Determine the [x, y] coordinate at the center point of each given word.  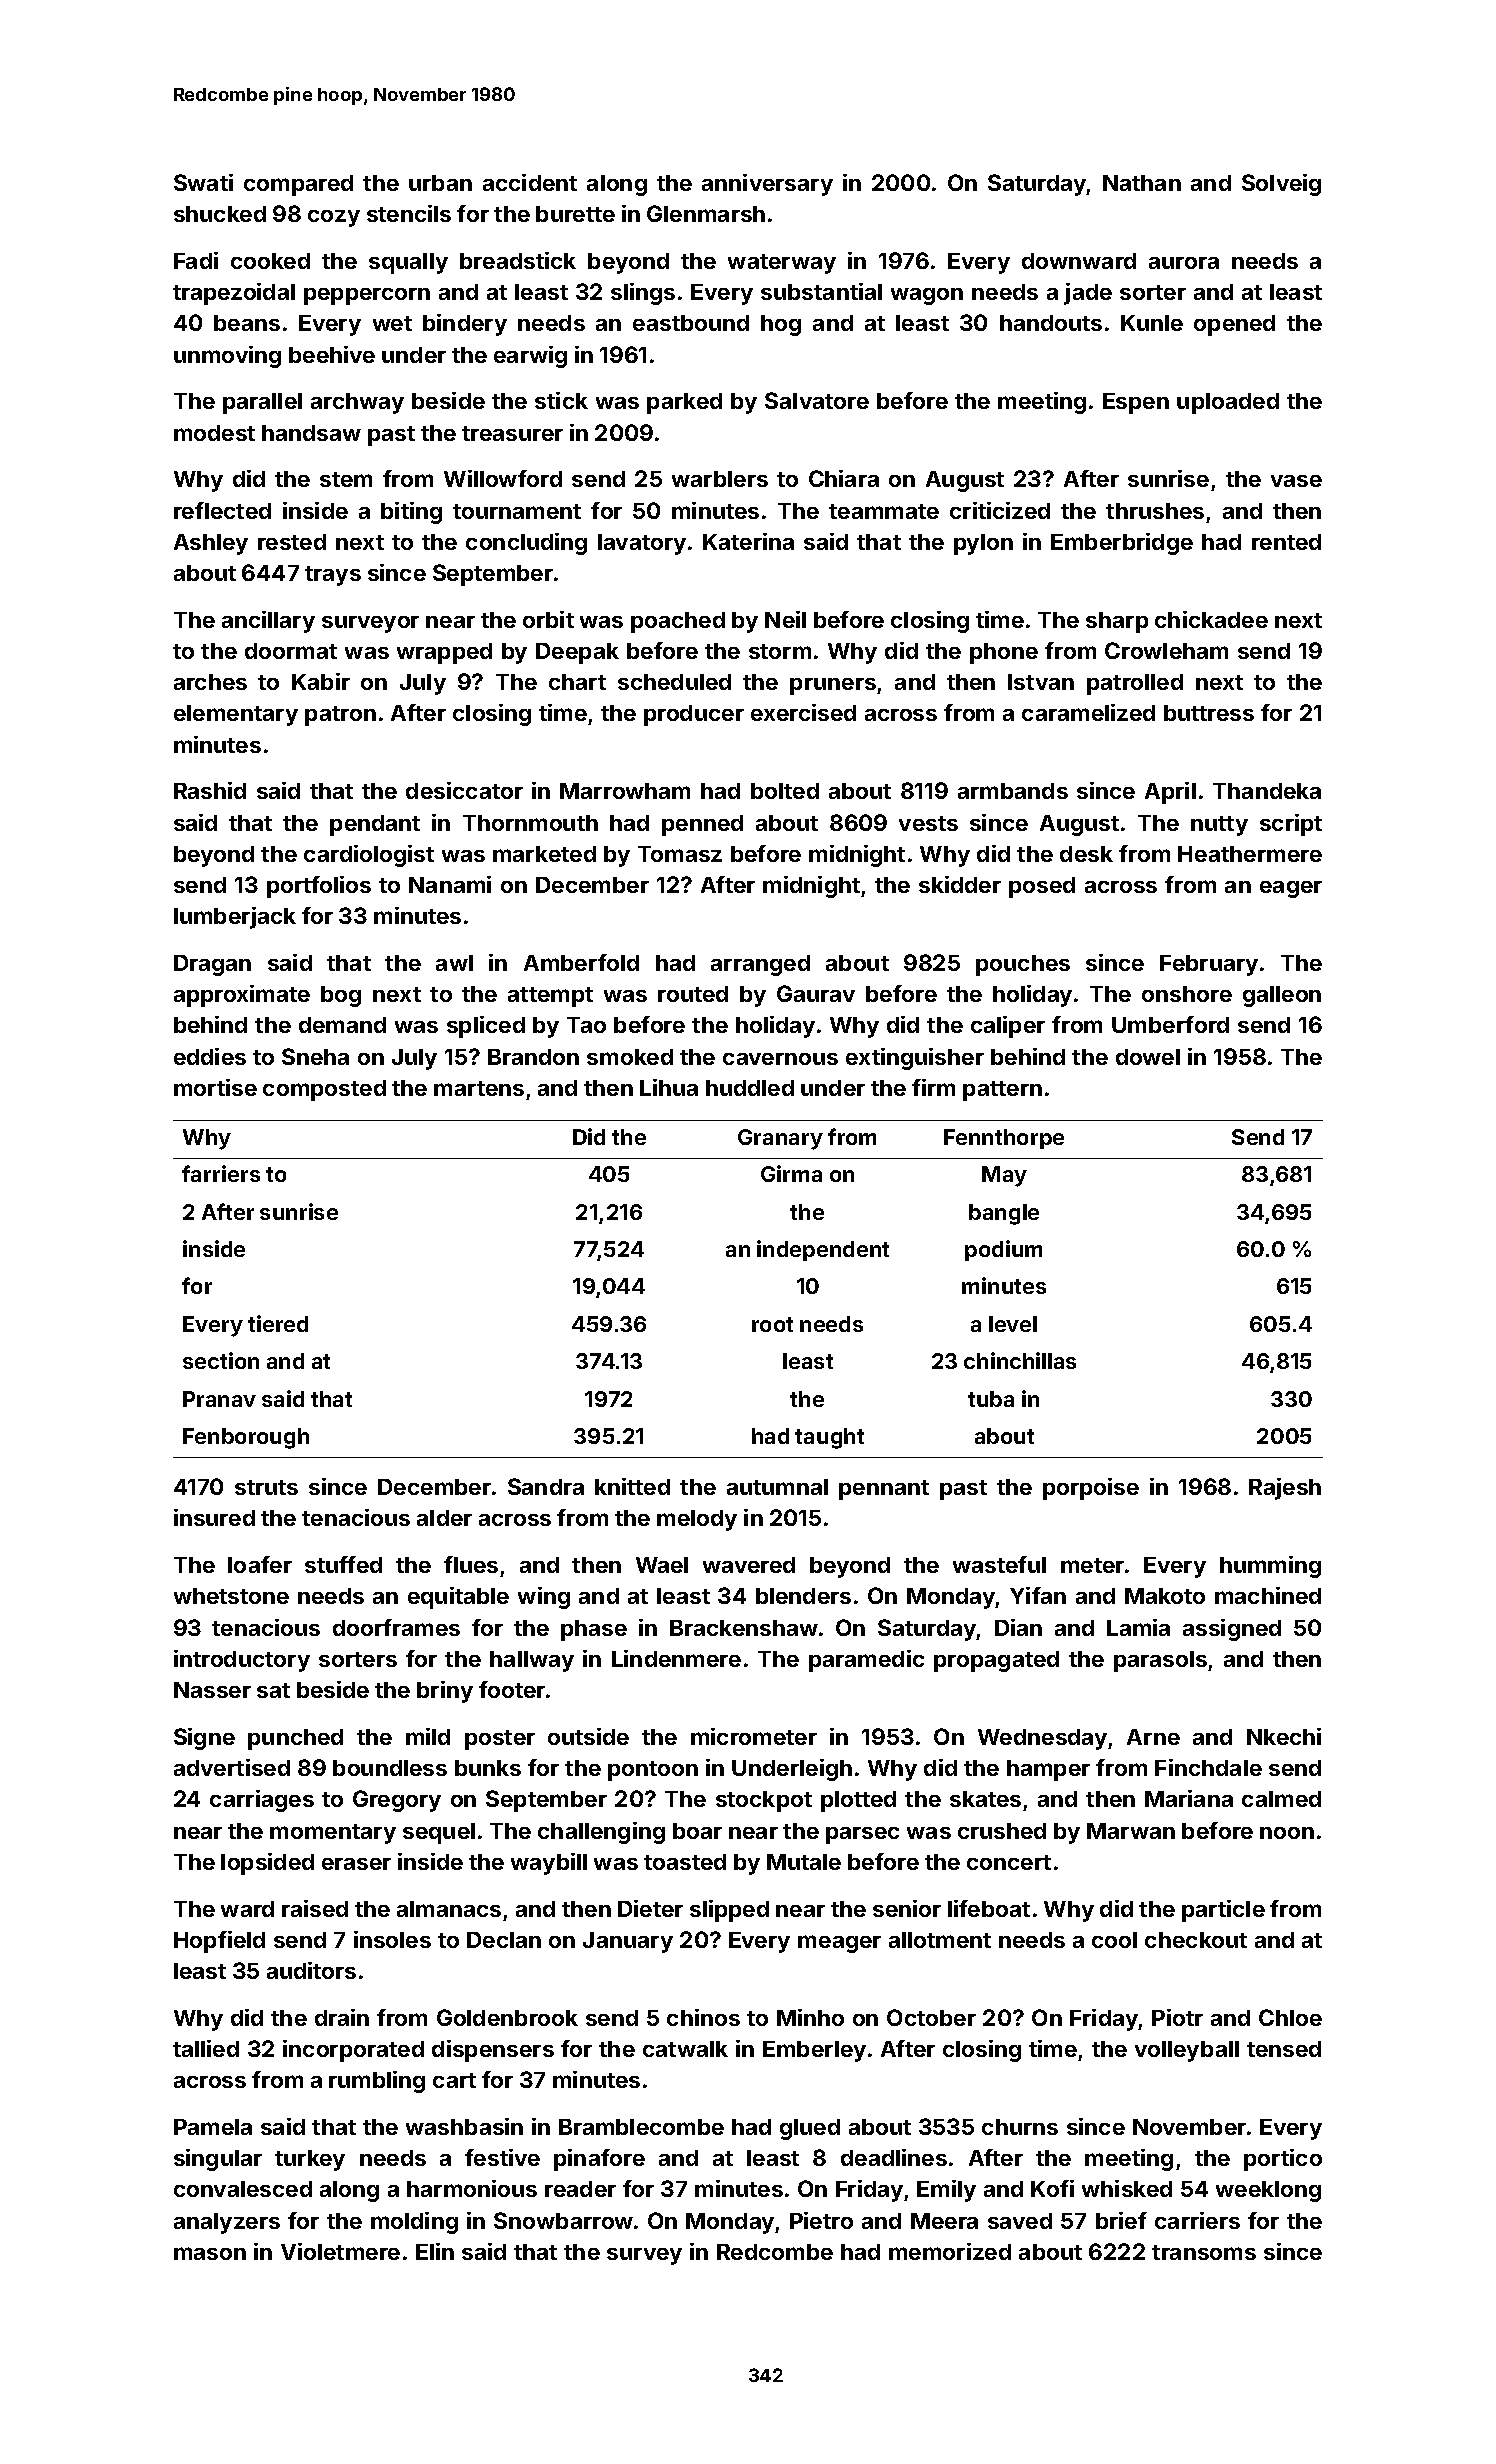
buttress [1209, 713]
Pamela [213, 2127]
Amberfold [581, 962]
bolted [785, 791]
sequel [439, 1833]
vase [1296, 481]
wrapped [444, 653]
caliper [1008, 1027]
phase [594, 1630]
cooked [270, 261]
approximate [242, 996]
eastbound [691, 323]
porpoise [1091, 1489]
